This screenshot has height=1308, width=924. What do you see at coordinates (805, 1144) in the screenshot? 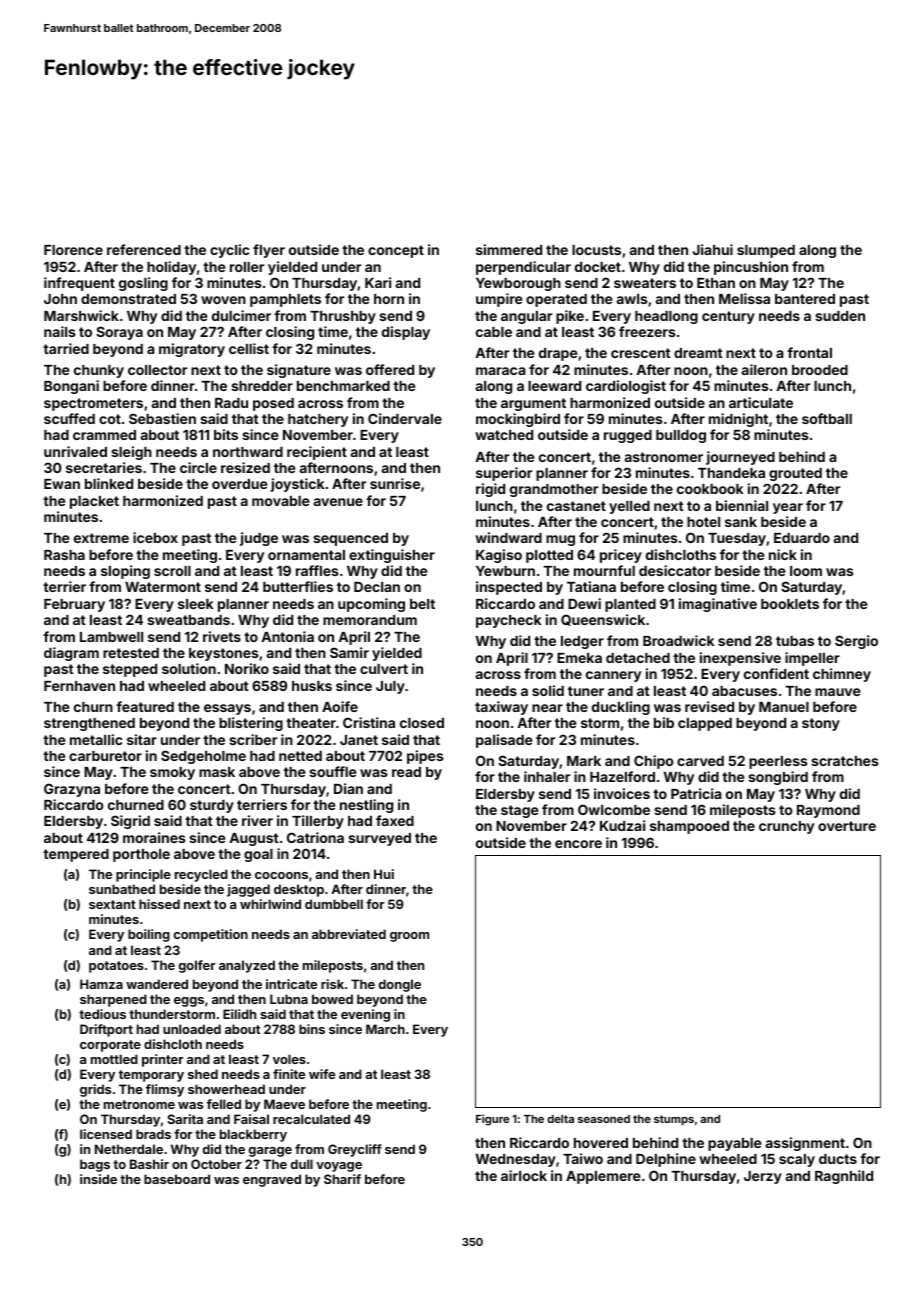
I see `assignment` at bounding box center [805, 1144].
